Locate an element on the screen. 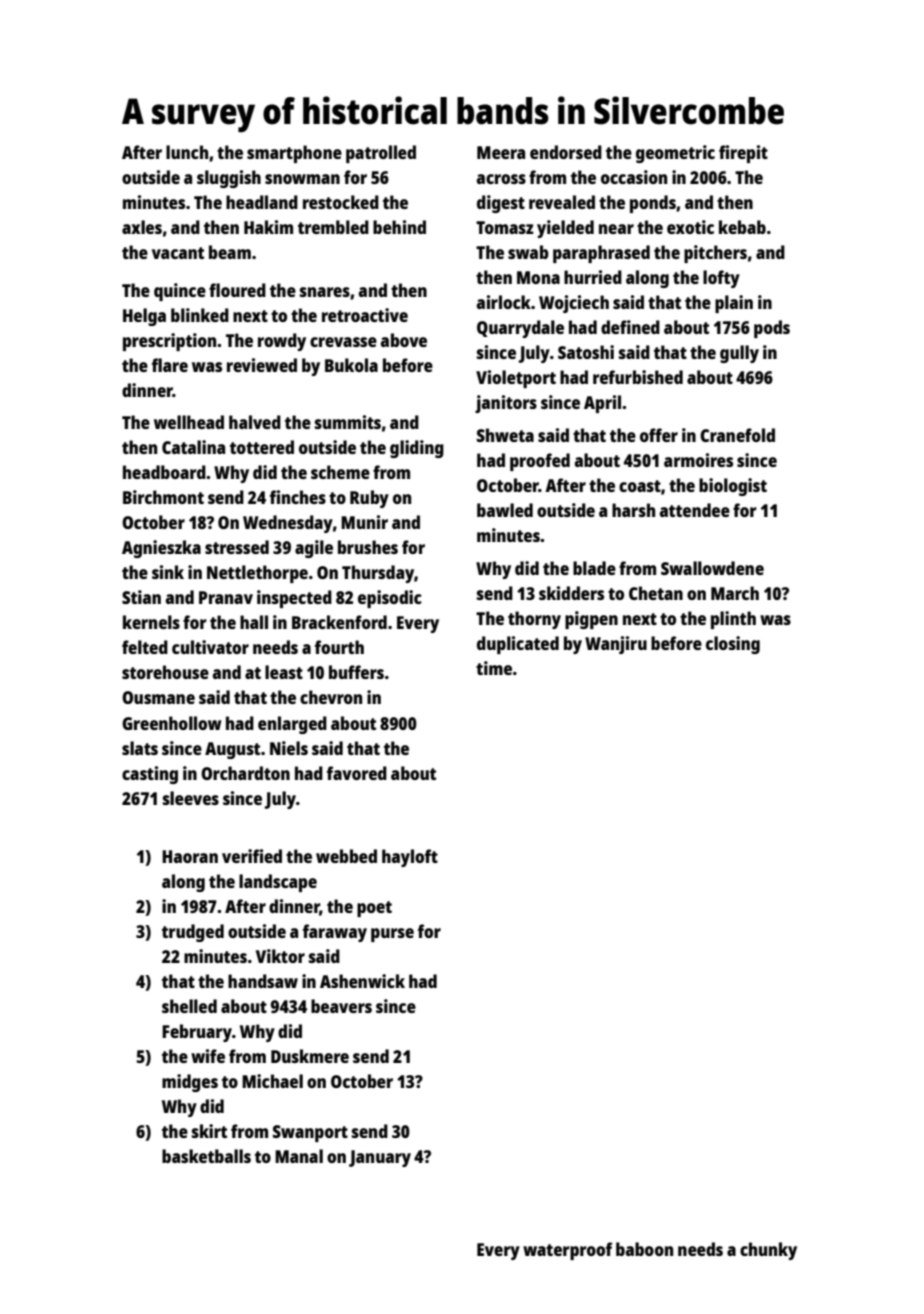 The height and width of the screenshot is (1314, 924). patrolled is located at coordinates (381, 154).
